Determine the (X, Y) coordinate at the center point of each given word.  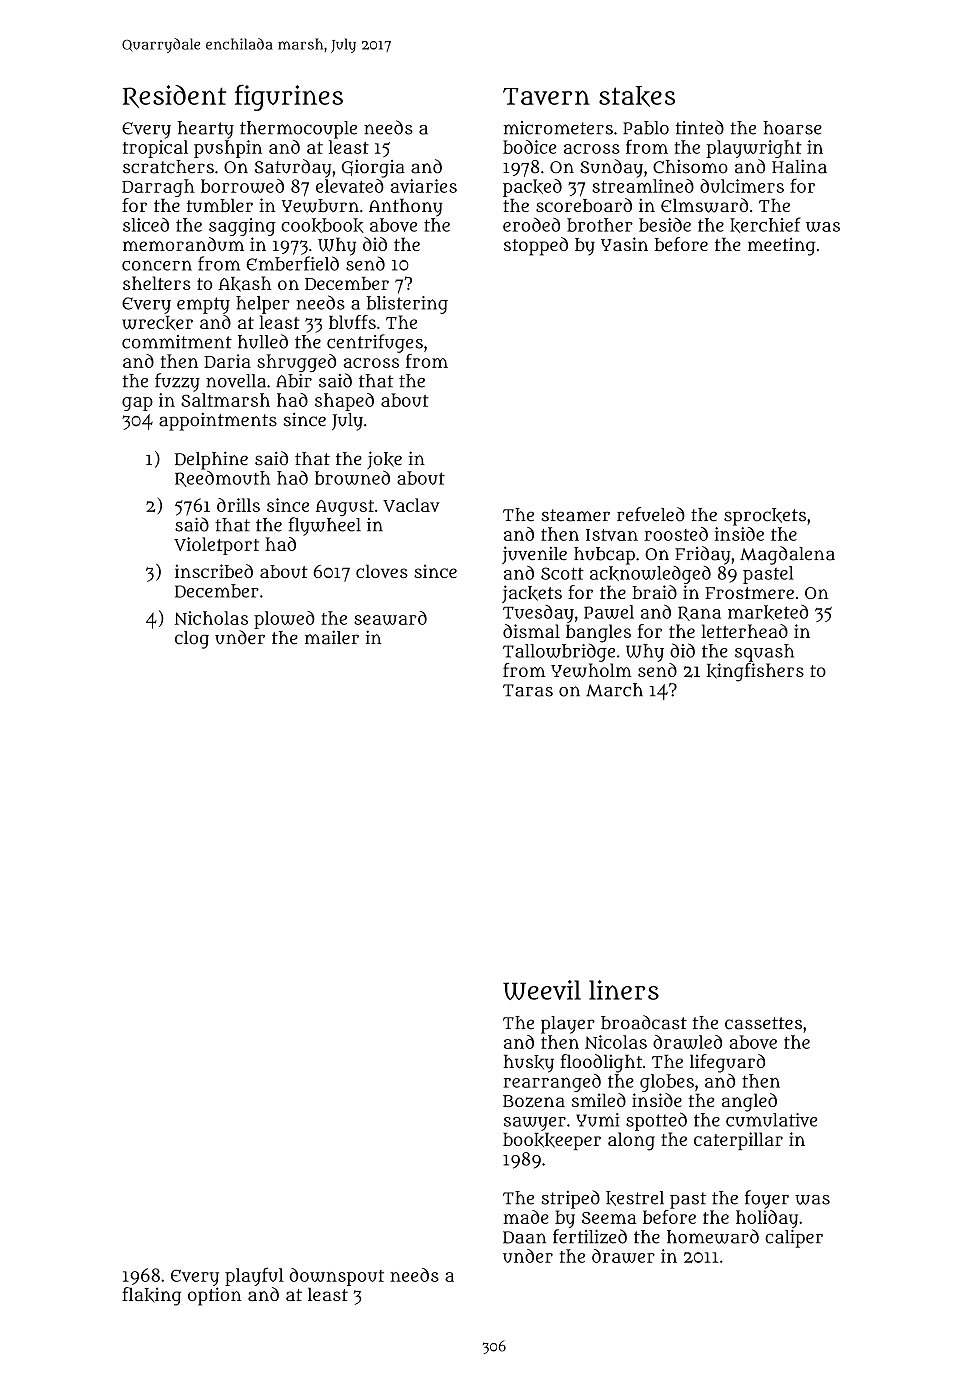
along (631, 1141)
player (568, 1025)
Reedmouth (222, 479)
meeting (781, 246)
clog (192, 640)
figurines (289, 97)
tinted (700, 127)
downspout (336, 1277)
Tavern (546, 96)
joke (384, 460)
